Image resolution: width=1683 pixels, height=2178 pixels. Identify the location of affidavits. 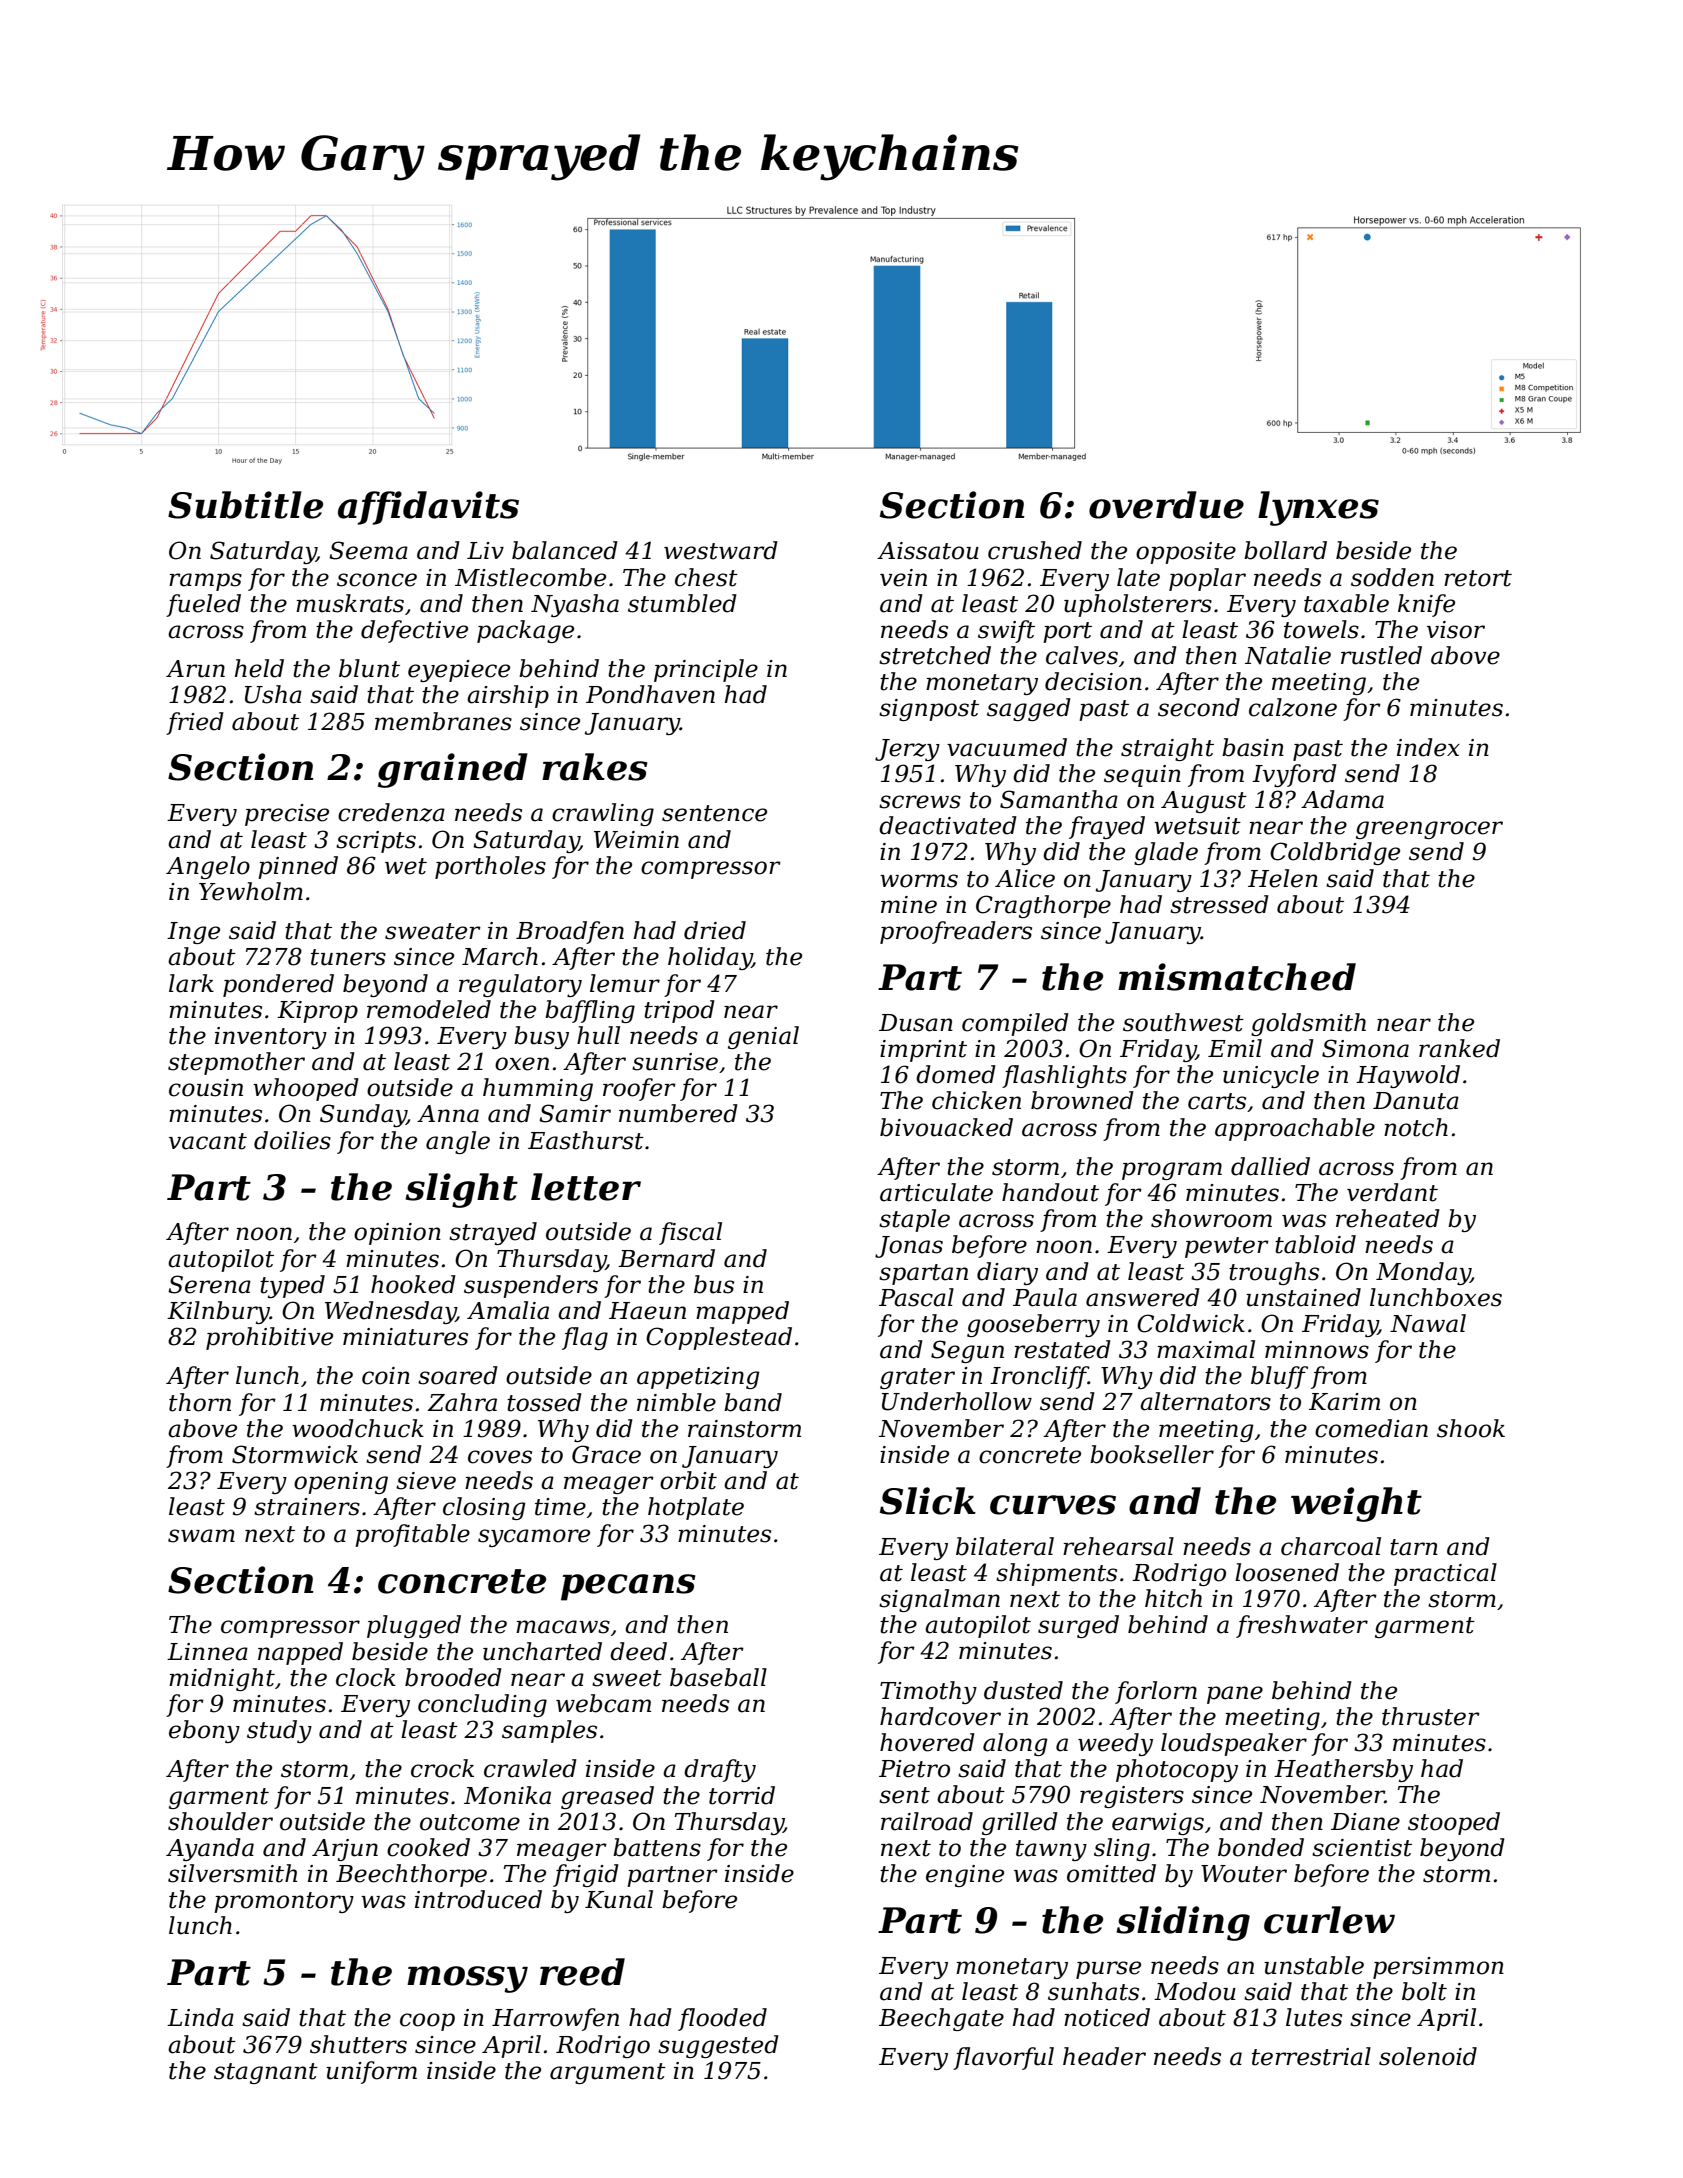
(428, 508).
